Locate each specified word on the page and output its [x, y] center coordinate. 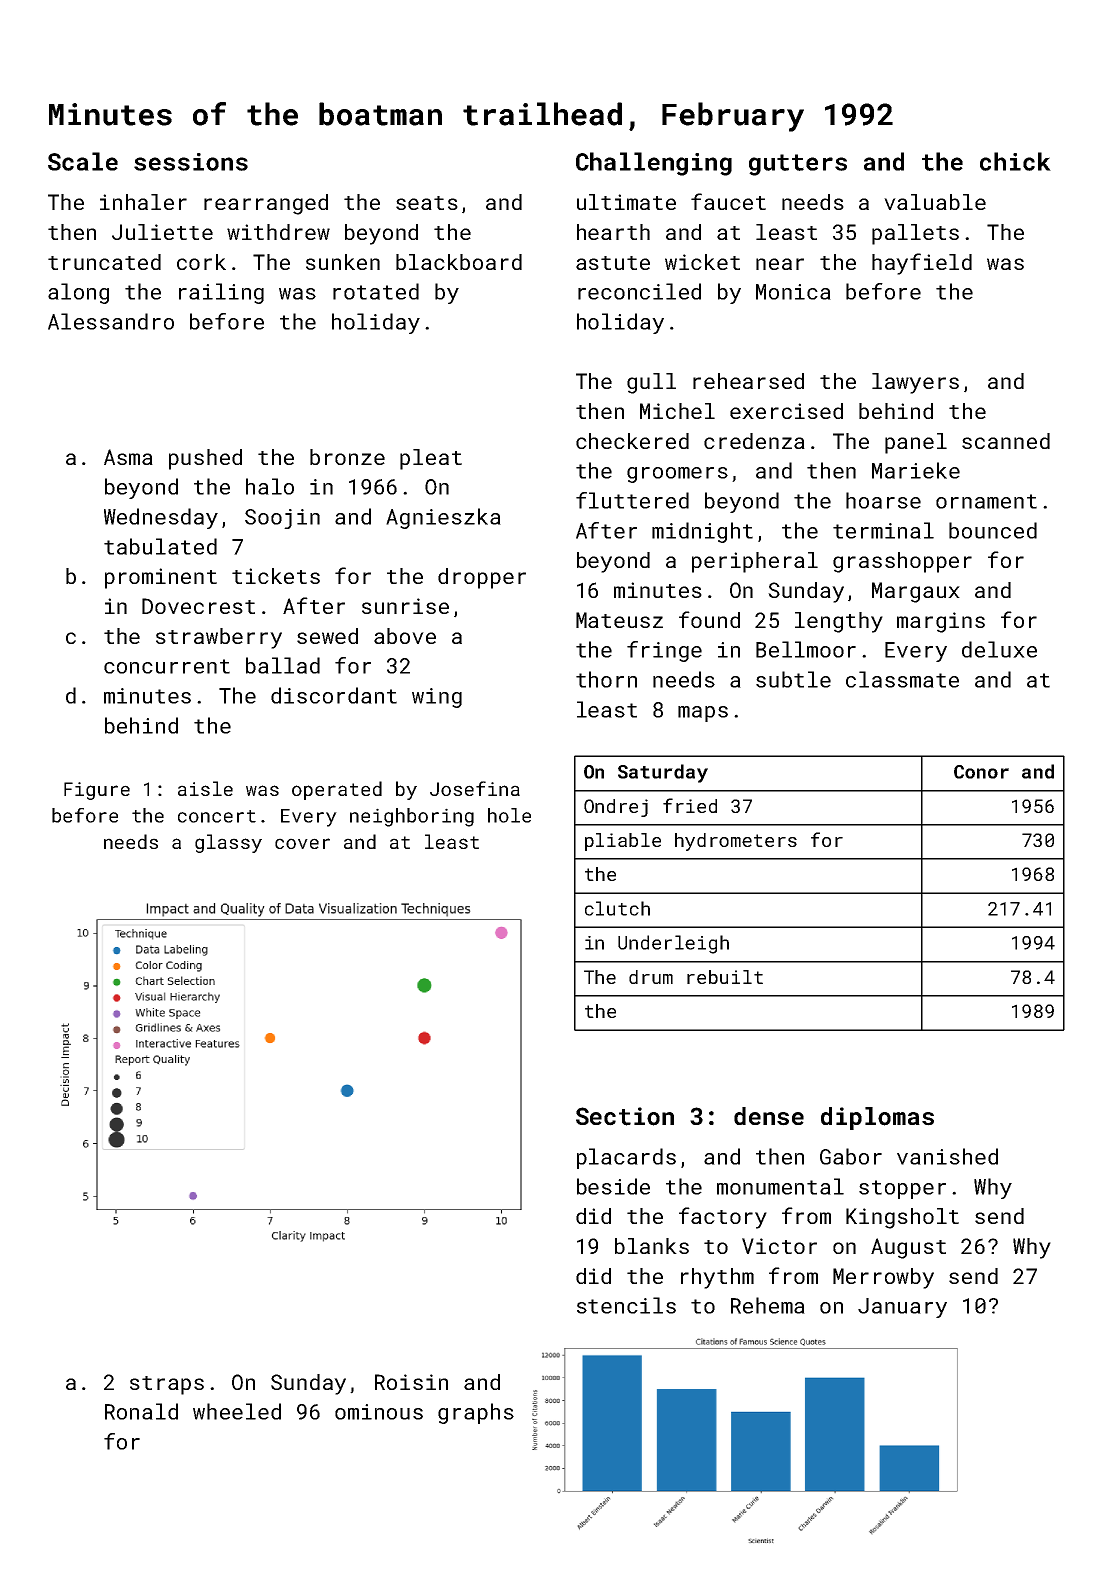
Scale [83, 161]
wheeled [237, 1411]
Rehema [768, 1305]
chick [1015, 161]
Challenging [654, 164]
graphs [476, 1413]
